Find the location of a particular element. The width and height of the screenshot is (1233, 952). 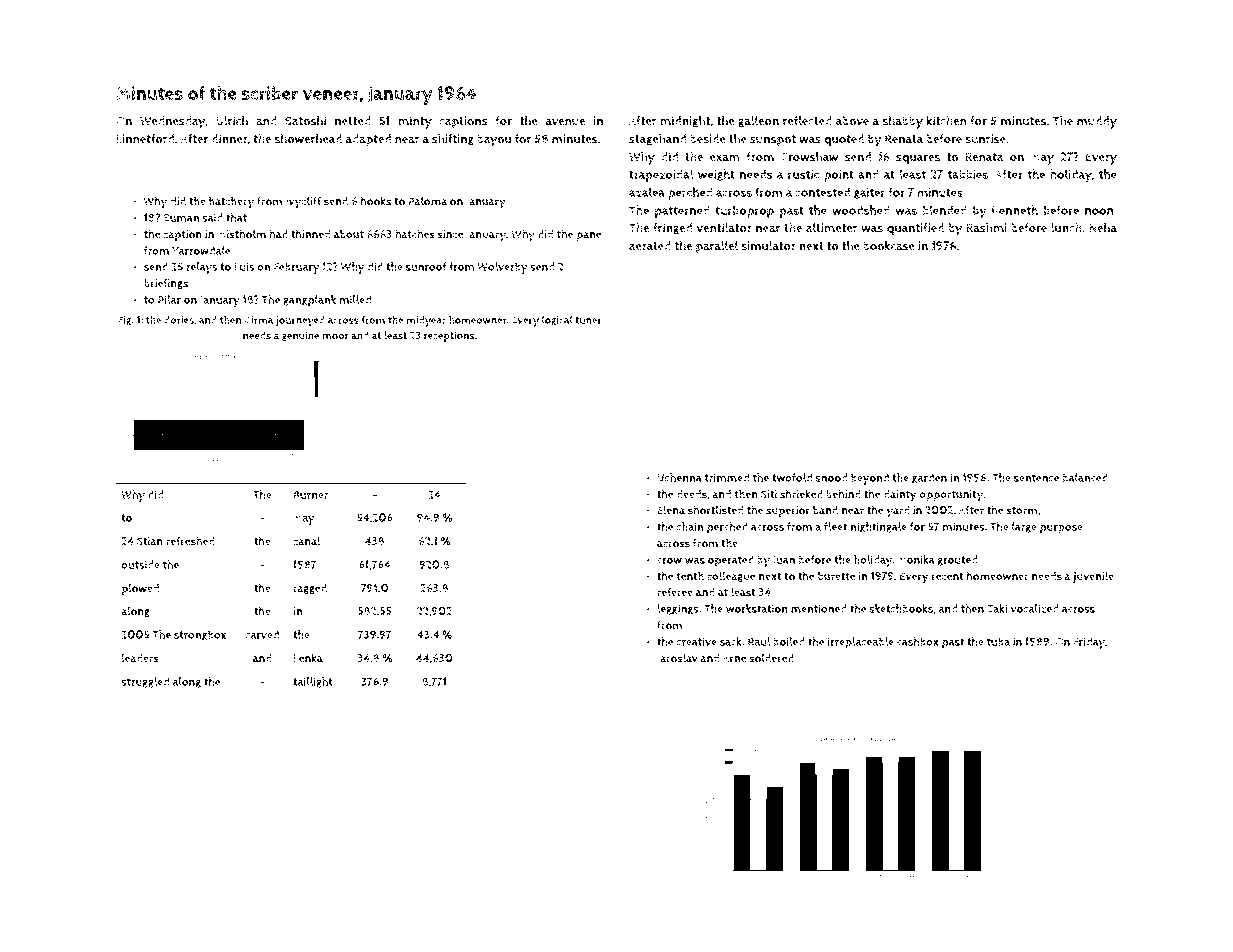

recent is located at coordinates (948, 576).
